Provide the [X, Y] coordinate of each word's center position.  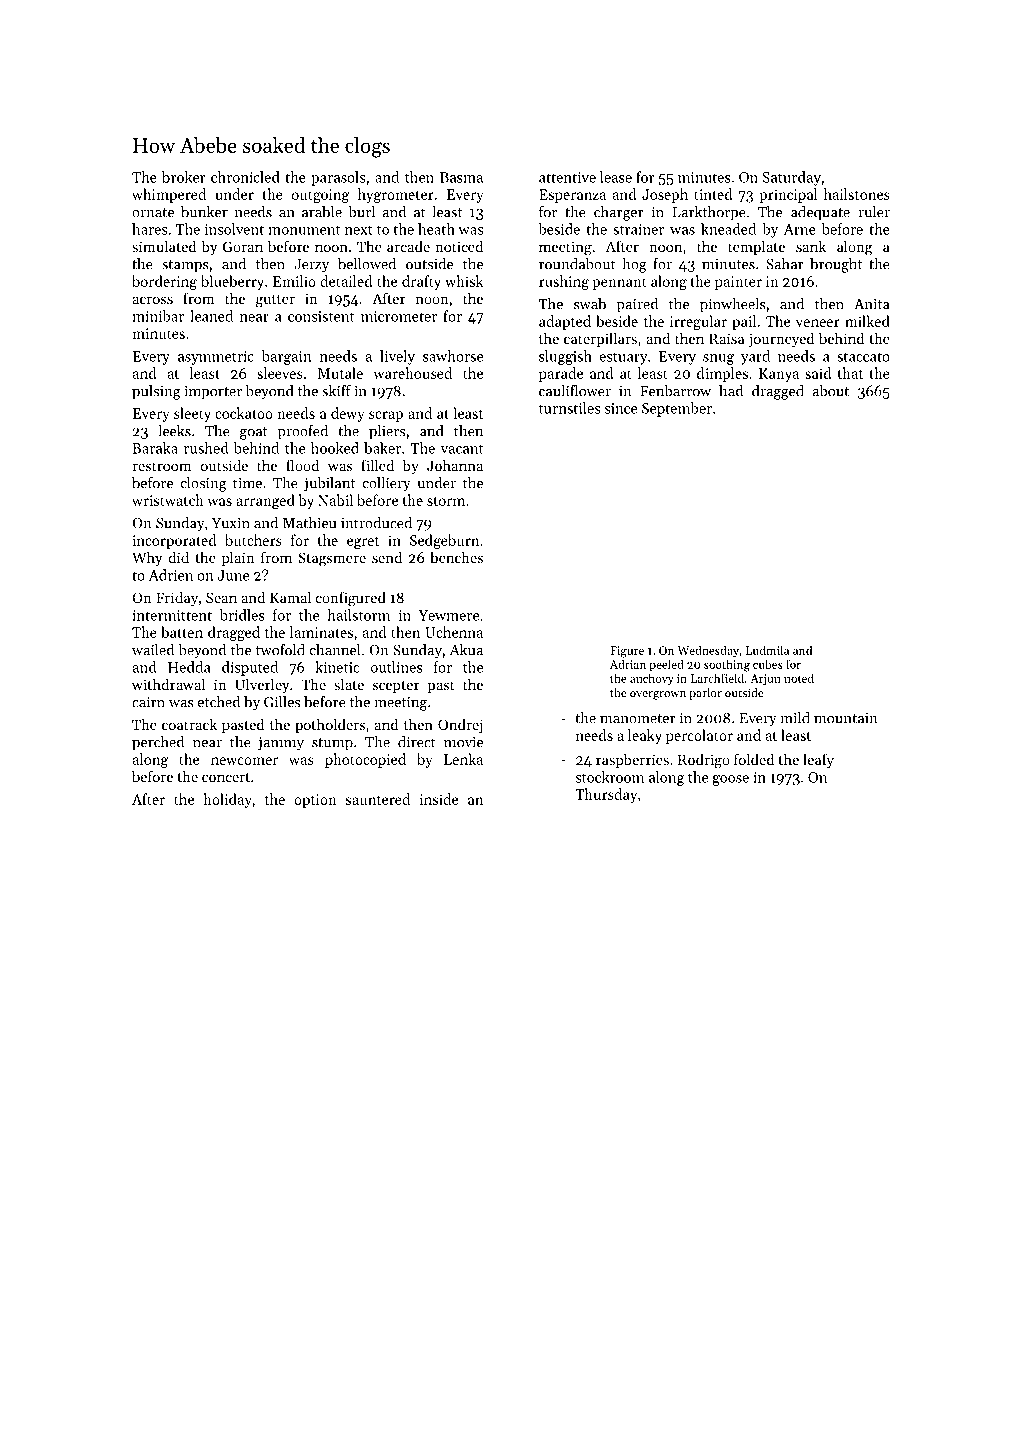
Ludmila [767, 650]
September [677, 409]
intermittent [172, 615]
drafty [421, 282]
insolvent [234, 229]
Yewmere [448, 615]
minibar [158, 316]
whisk [464, 281]
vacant [461, 449]
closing [203, 484]
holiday [227, 800]
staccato [863, 357]
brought [836, 265]
